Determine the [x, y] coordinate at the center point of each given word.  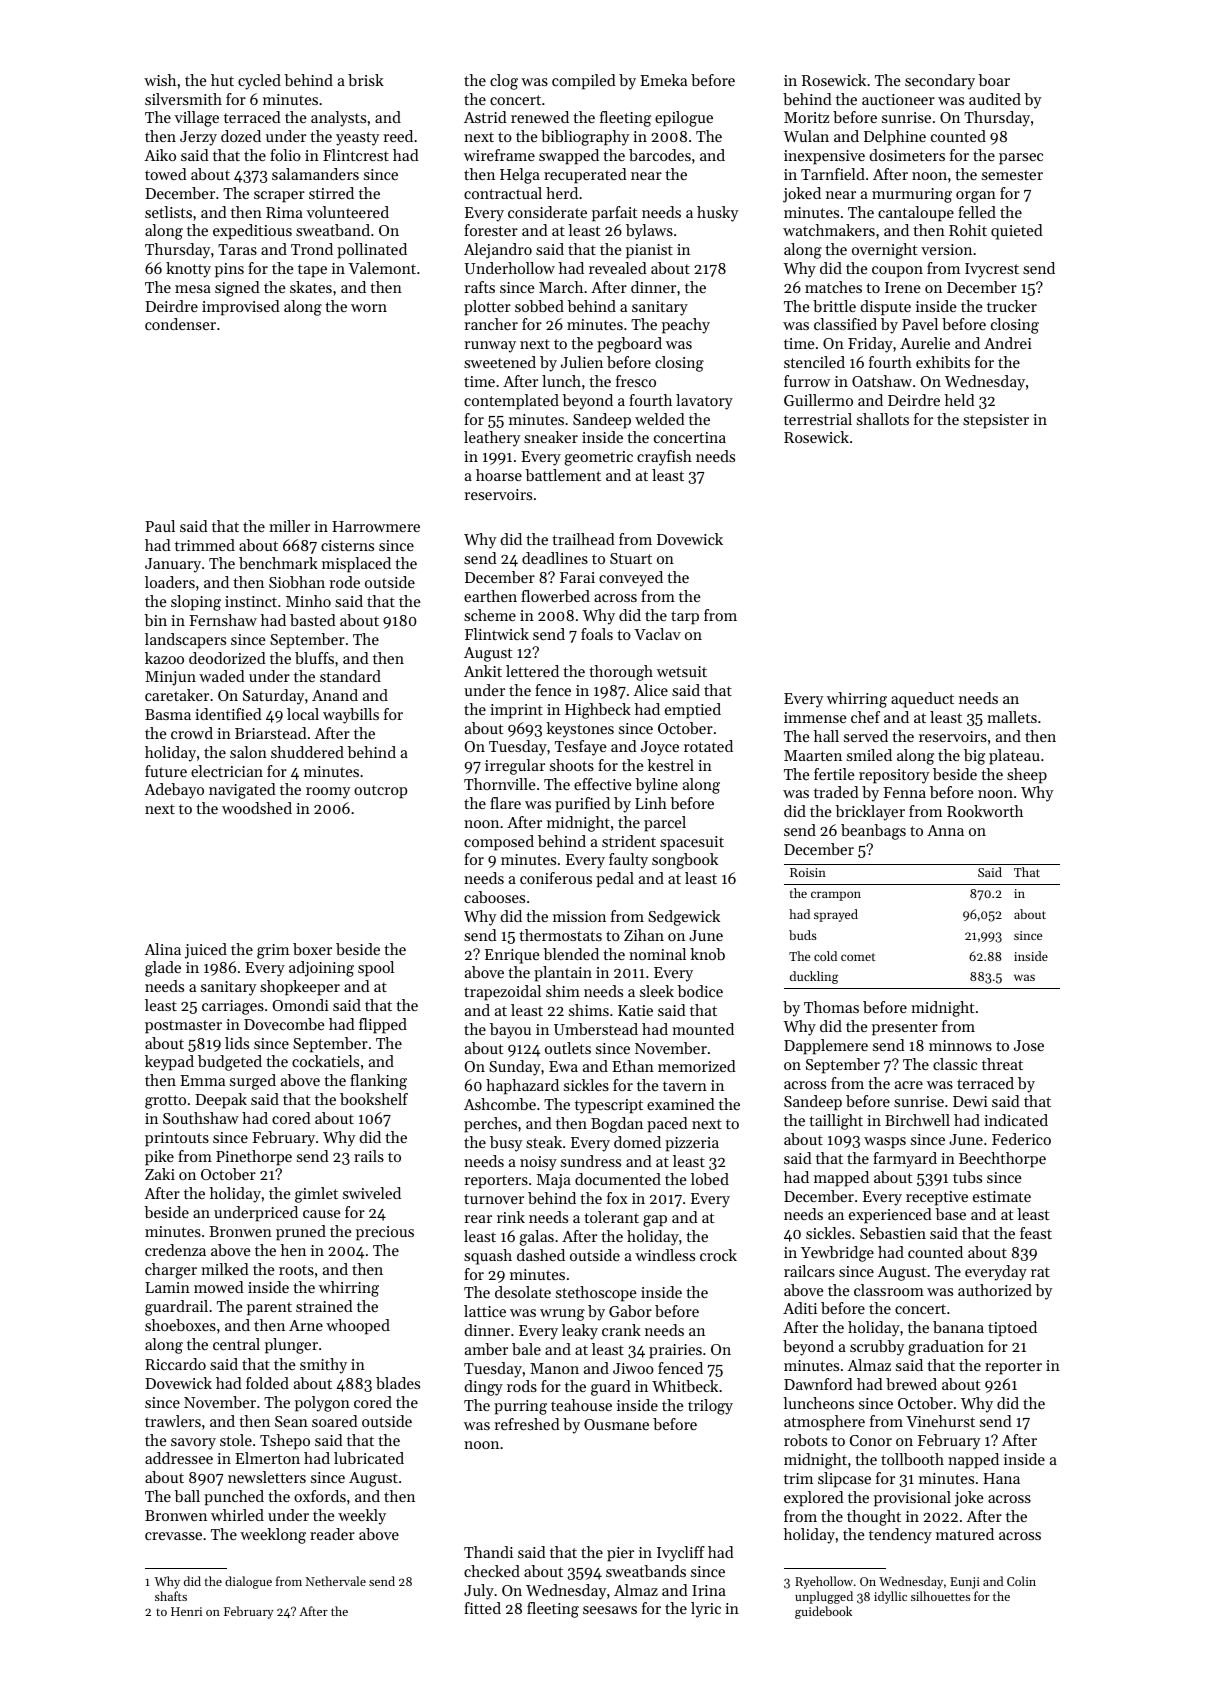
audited [995, 99]
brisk [366, 80]
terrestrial [818, 419]
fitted [482, 1608]
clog [504, 82]
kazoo [164, 658]
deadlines [555, 558]
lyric [706, 1610]
